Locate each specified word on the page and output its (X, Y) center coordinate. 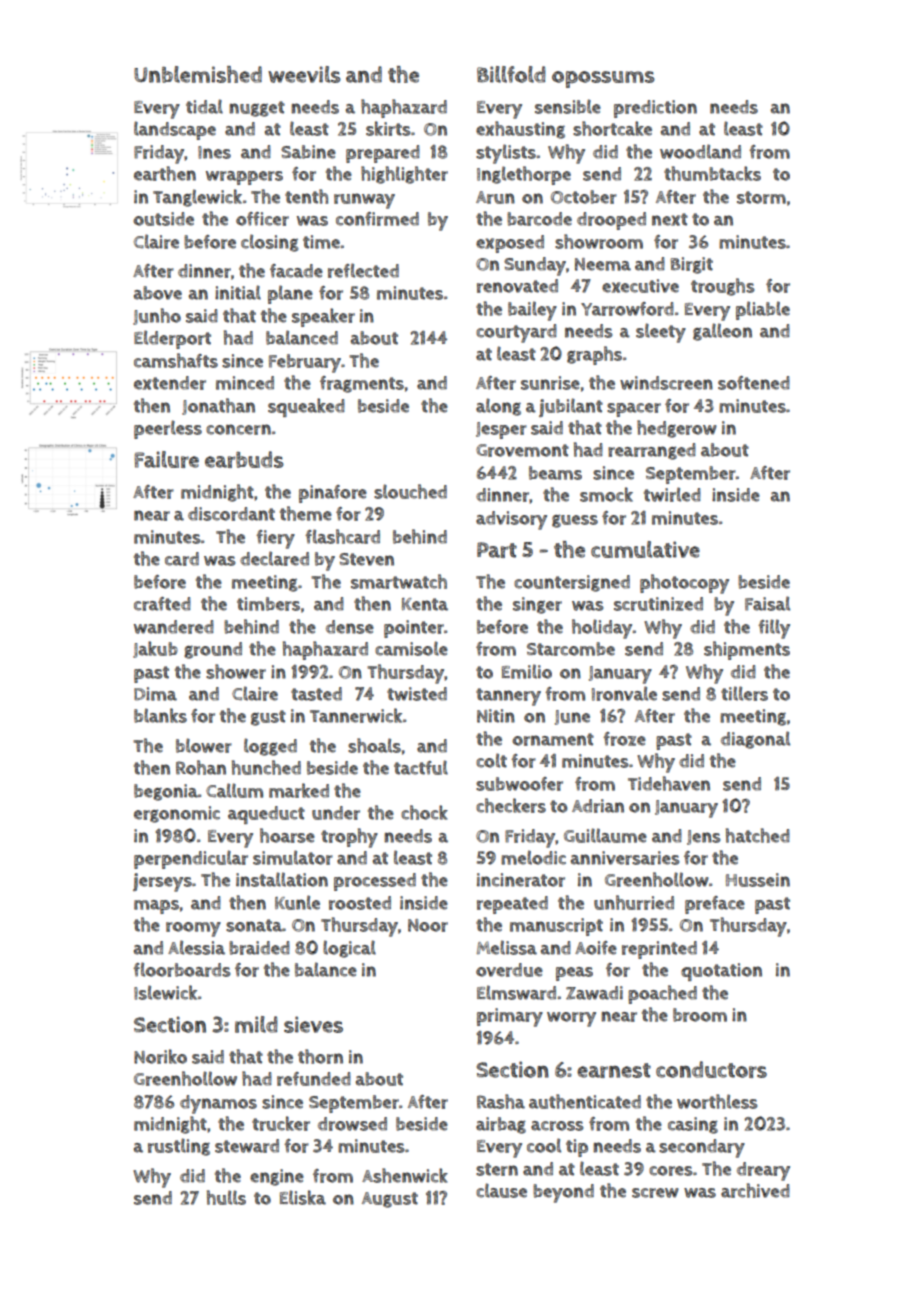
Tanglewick (197, 198)
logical (349, 949)
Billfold (511, 74)
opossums (603, 79)
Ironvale (624, 693)
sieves (313, 1024)
